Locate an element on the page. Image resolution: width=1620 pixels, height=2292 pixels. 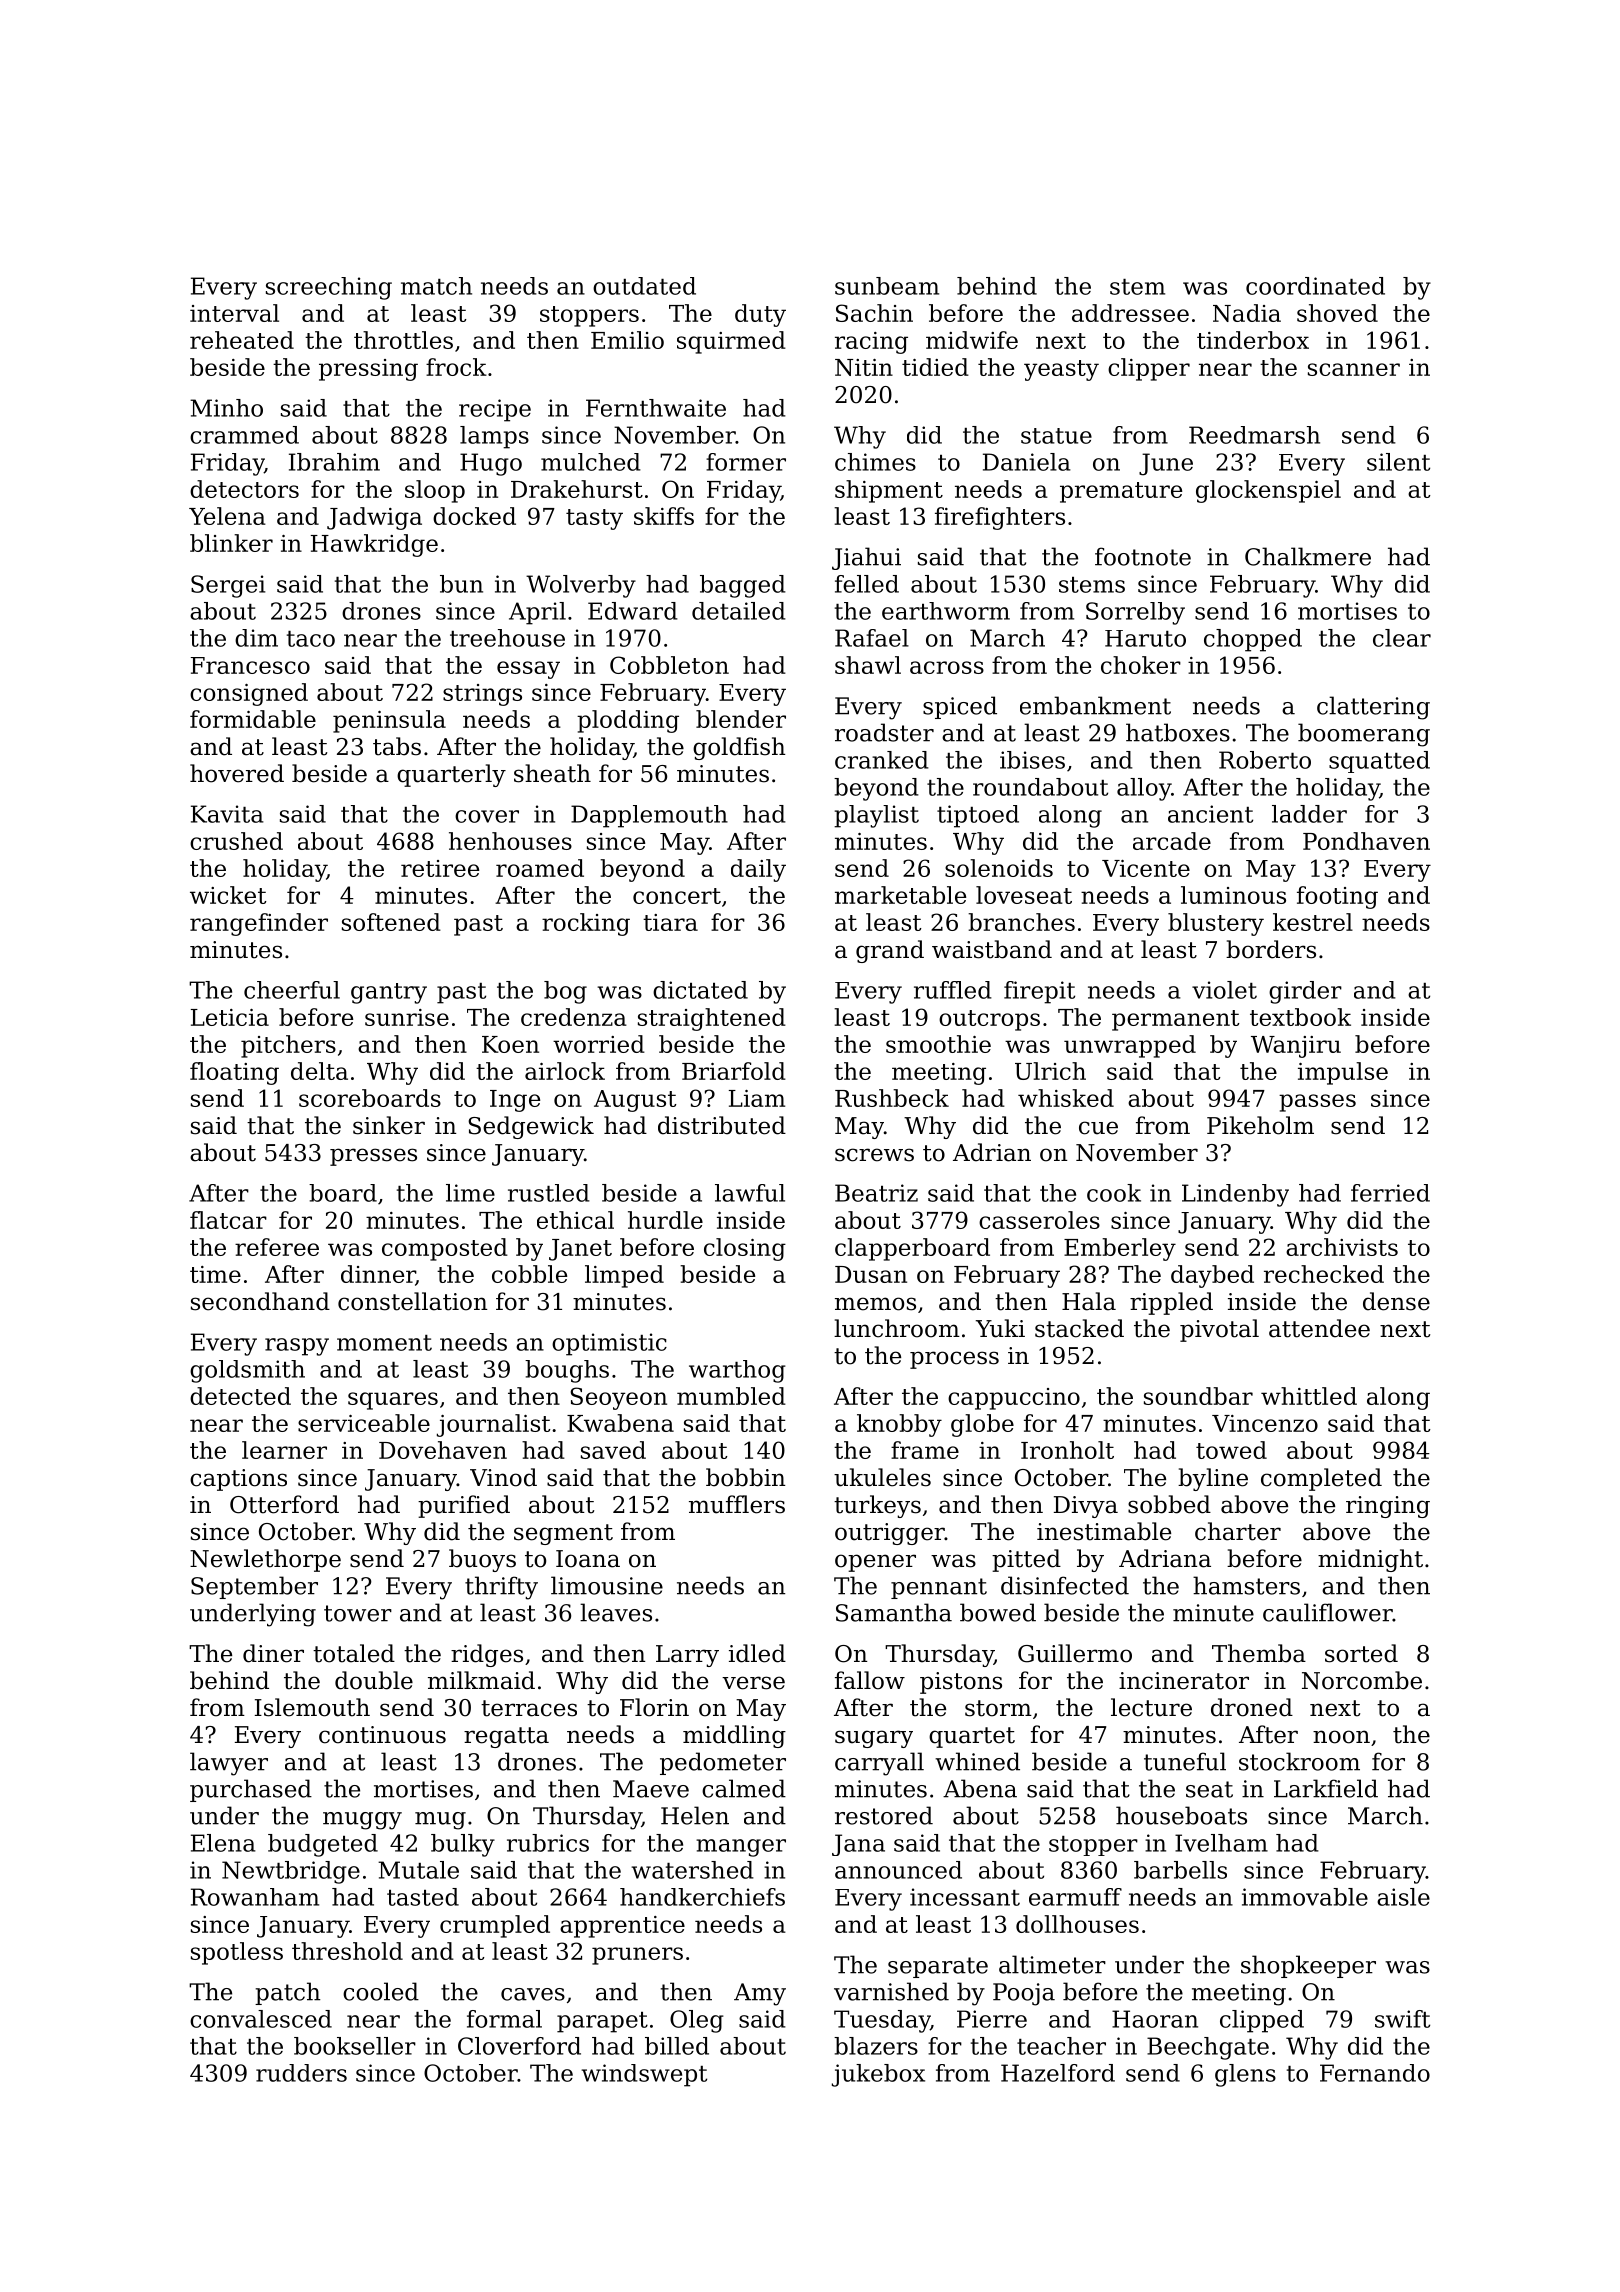
Koen is located at coordinates (510, 1044).
